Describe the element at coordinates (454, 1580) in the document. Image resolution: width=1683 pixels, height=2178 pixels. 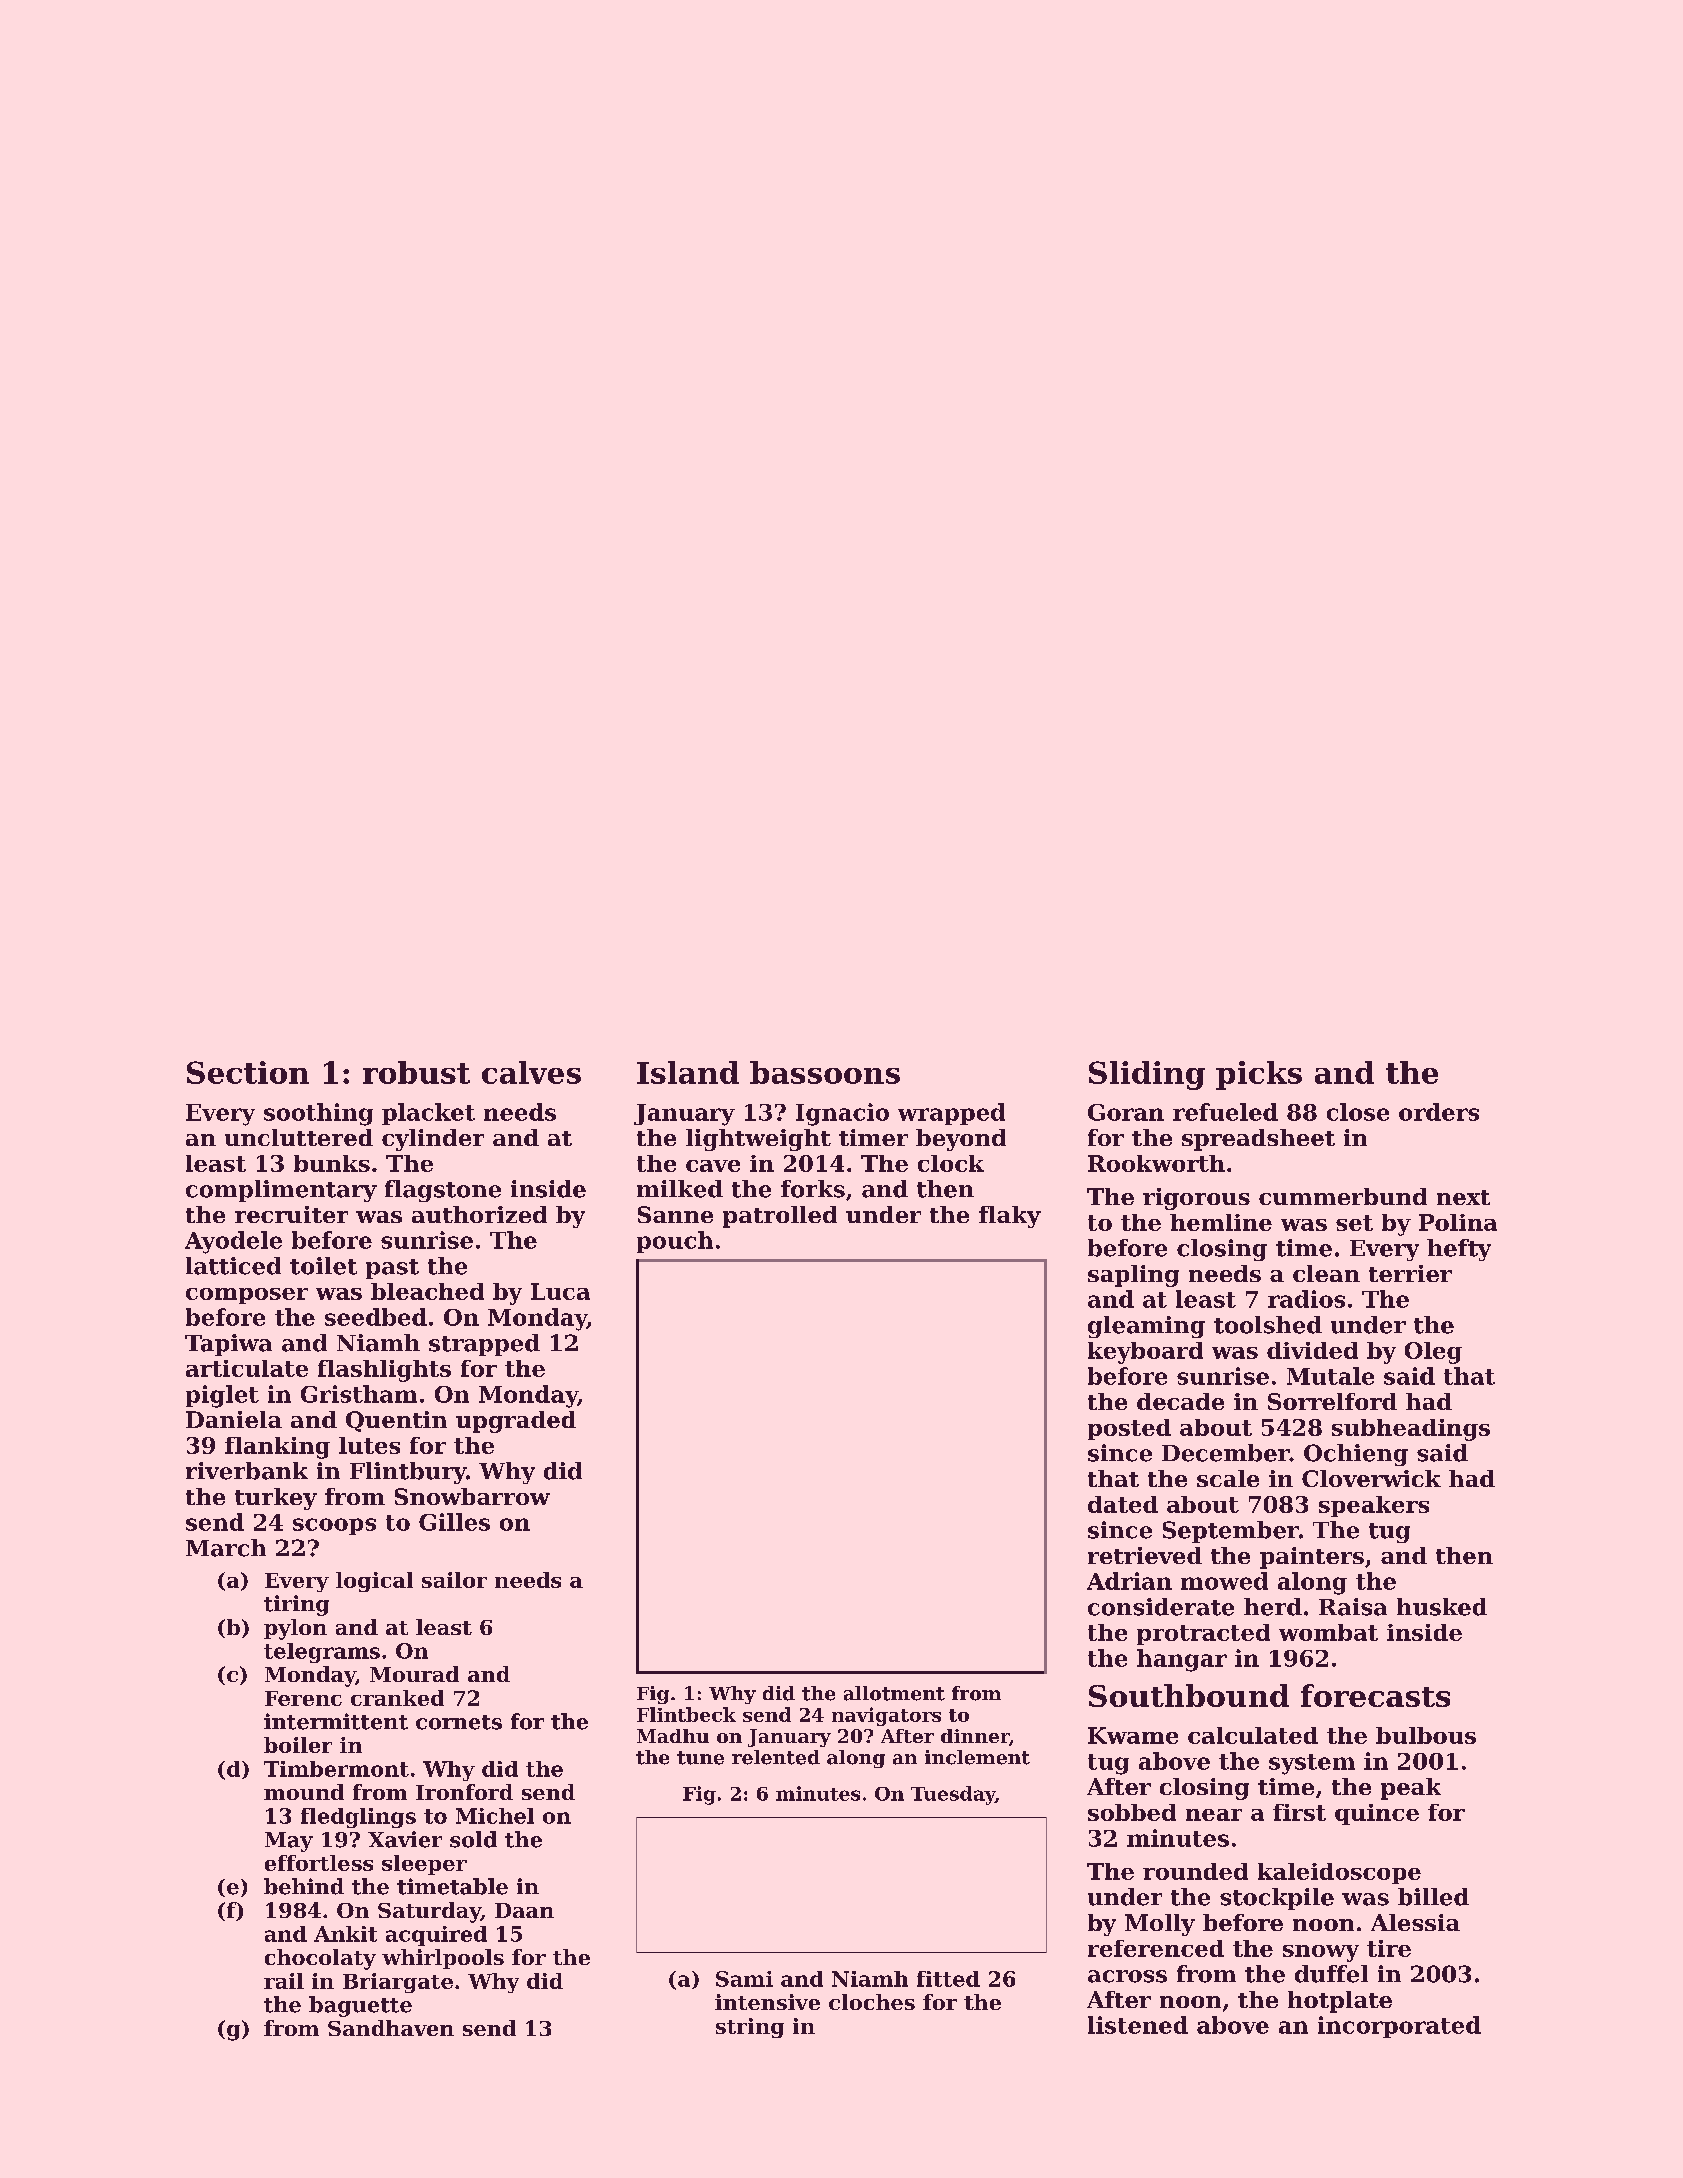
I see `sailor` at that location.
